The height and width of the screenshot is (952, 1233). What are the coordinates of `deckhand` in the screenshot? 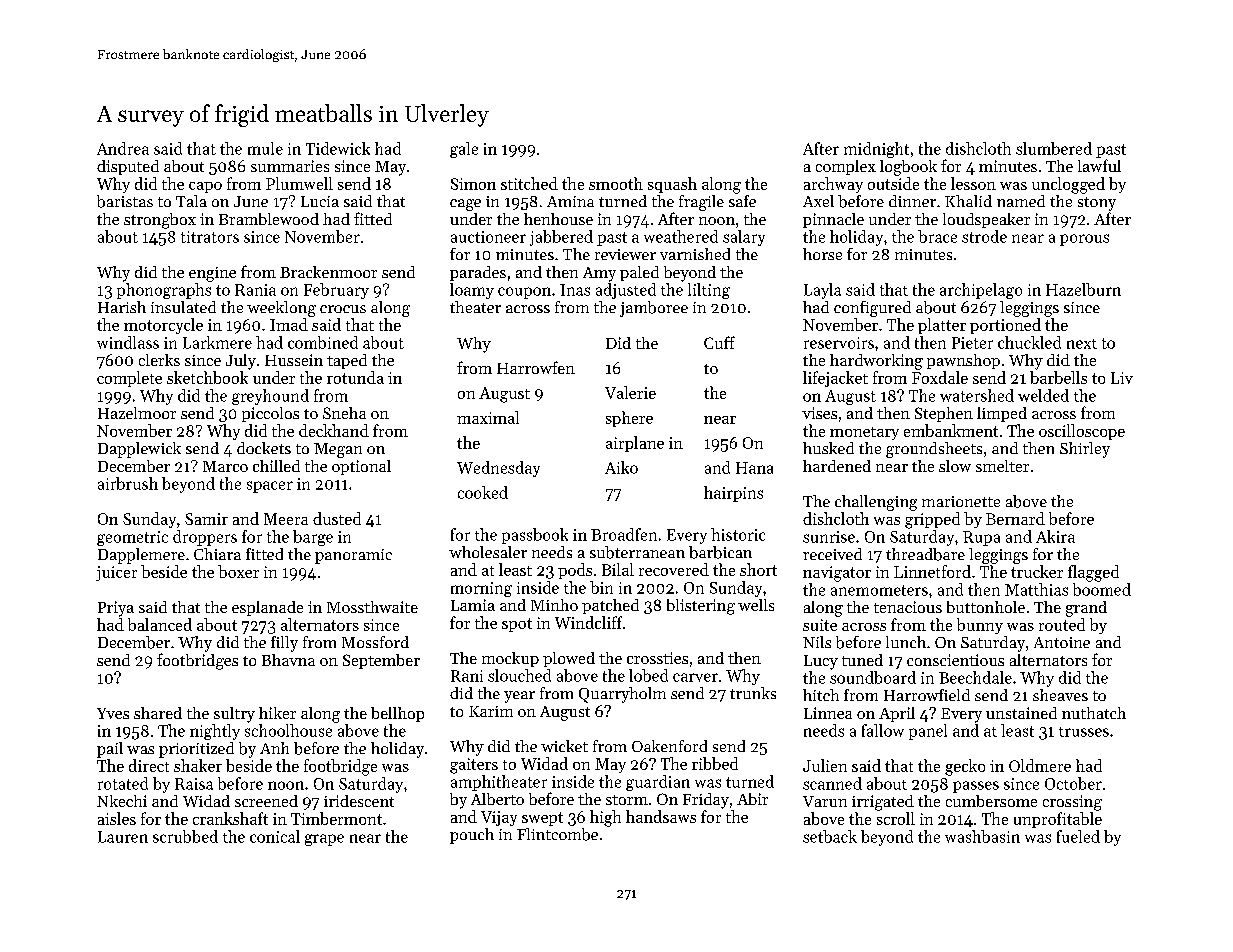 It's located at (334, 430).
